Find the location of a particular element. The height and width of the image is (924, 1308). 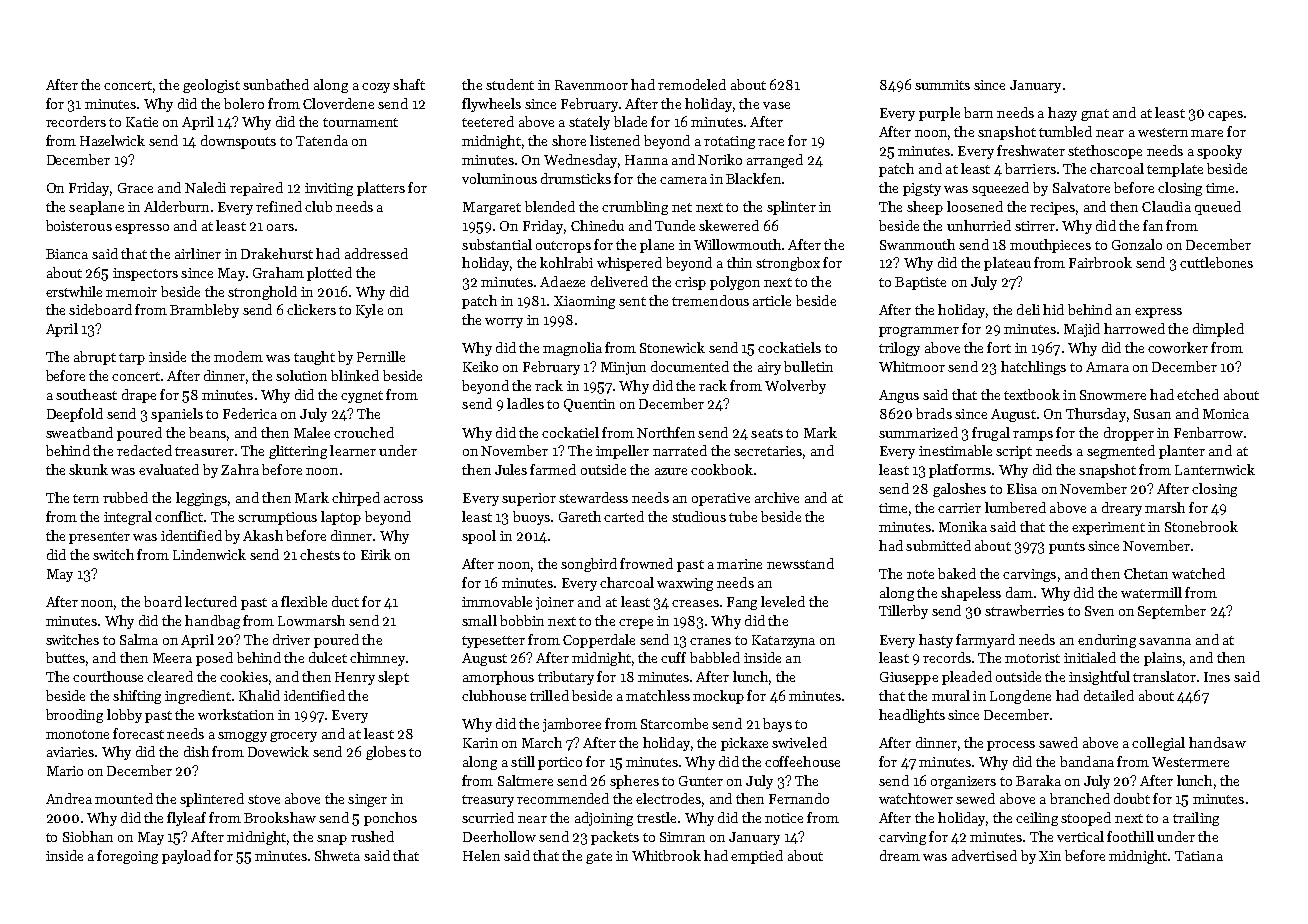

portico is located at coordinates (560, 763).
